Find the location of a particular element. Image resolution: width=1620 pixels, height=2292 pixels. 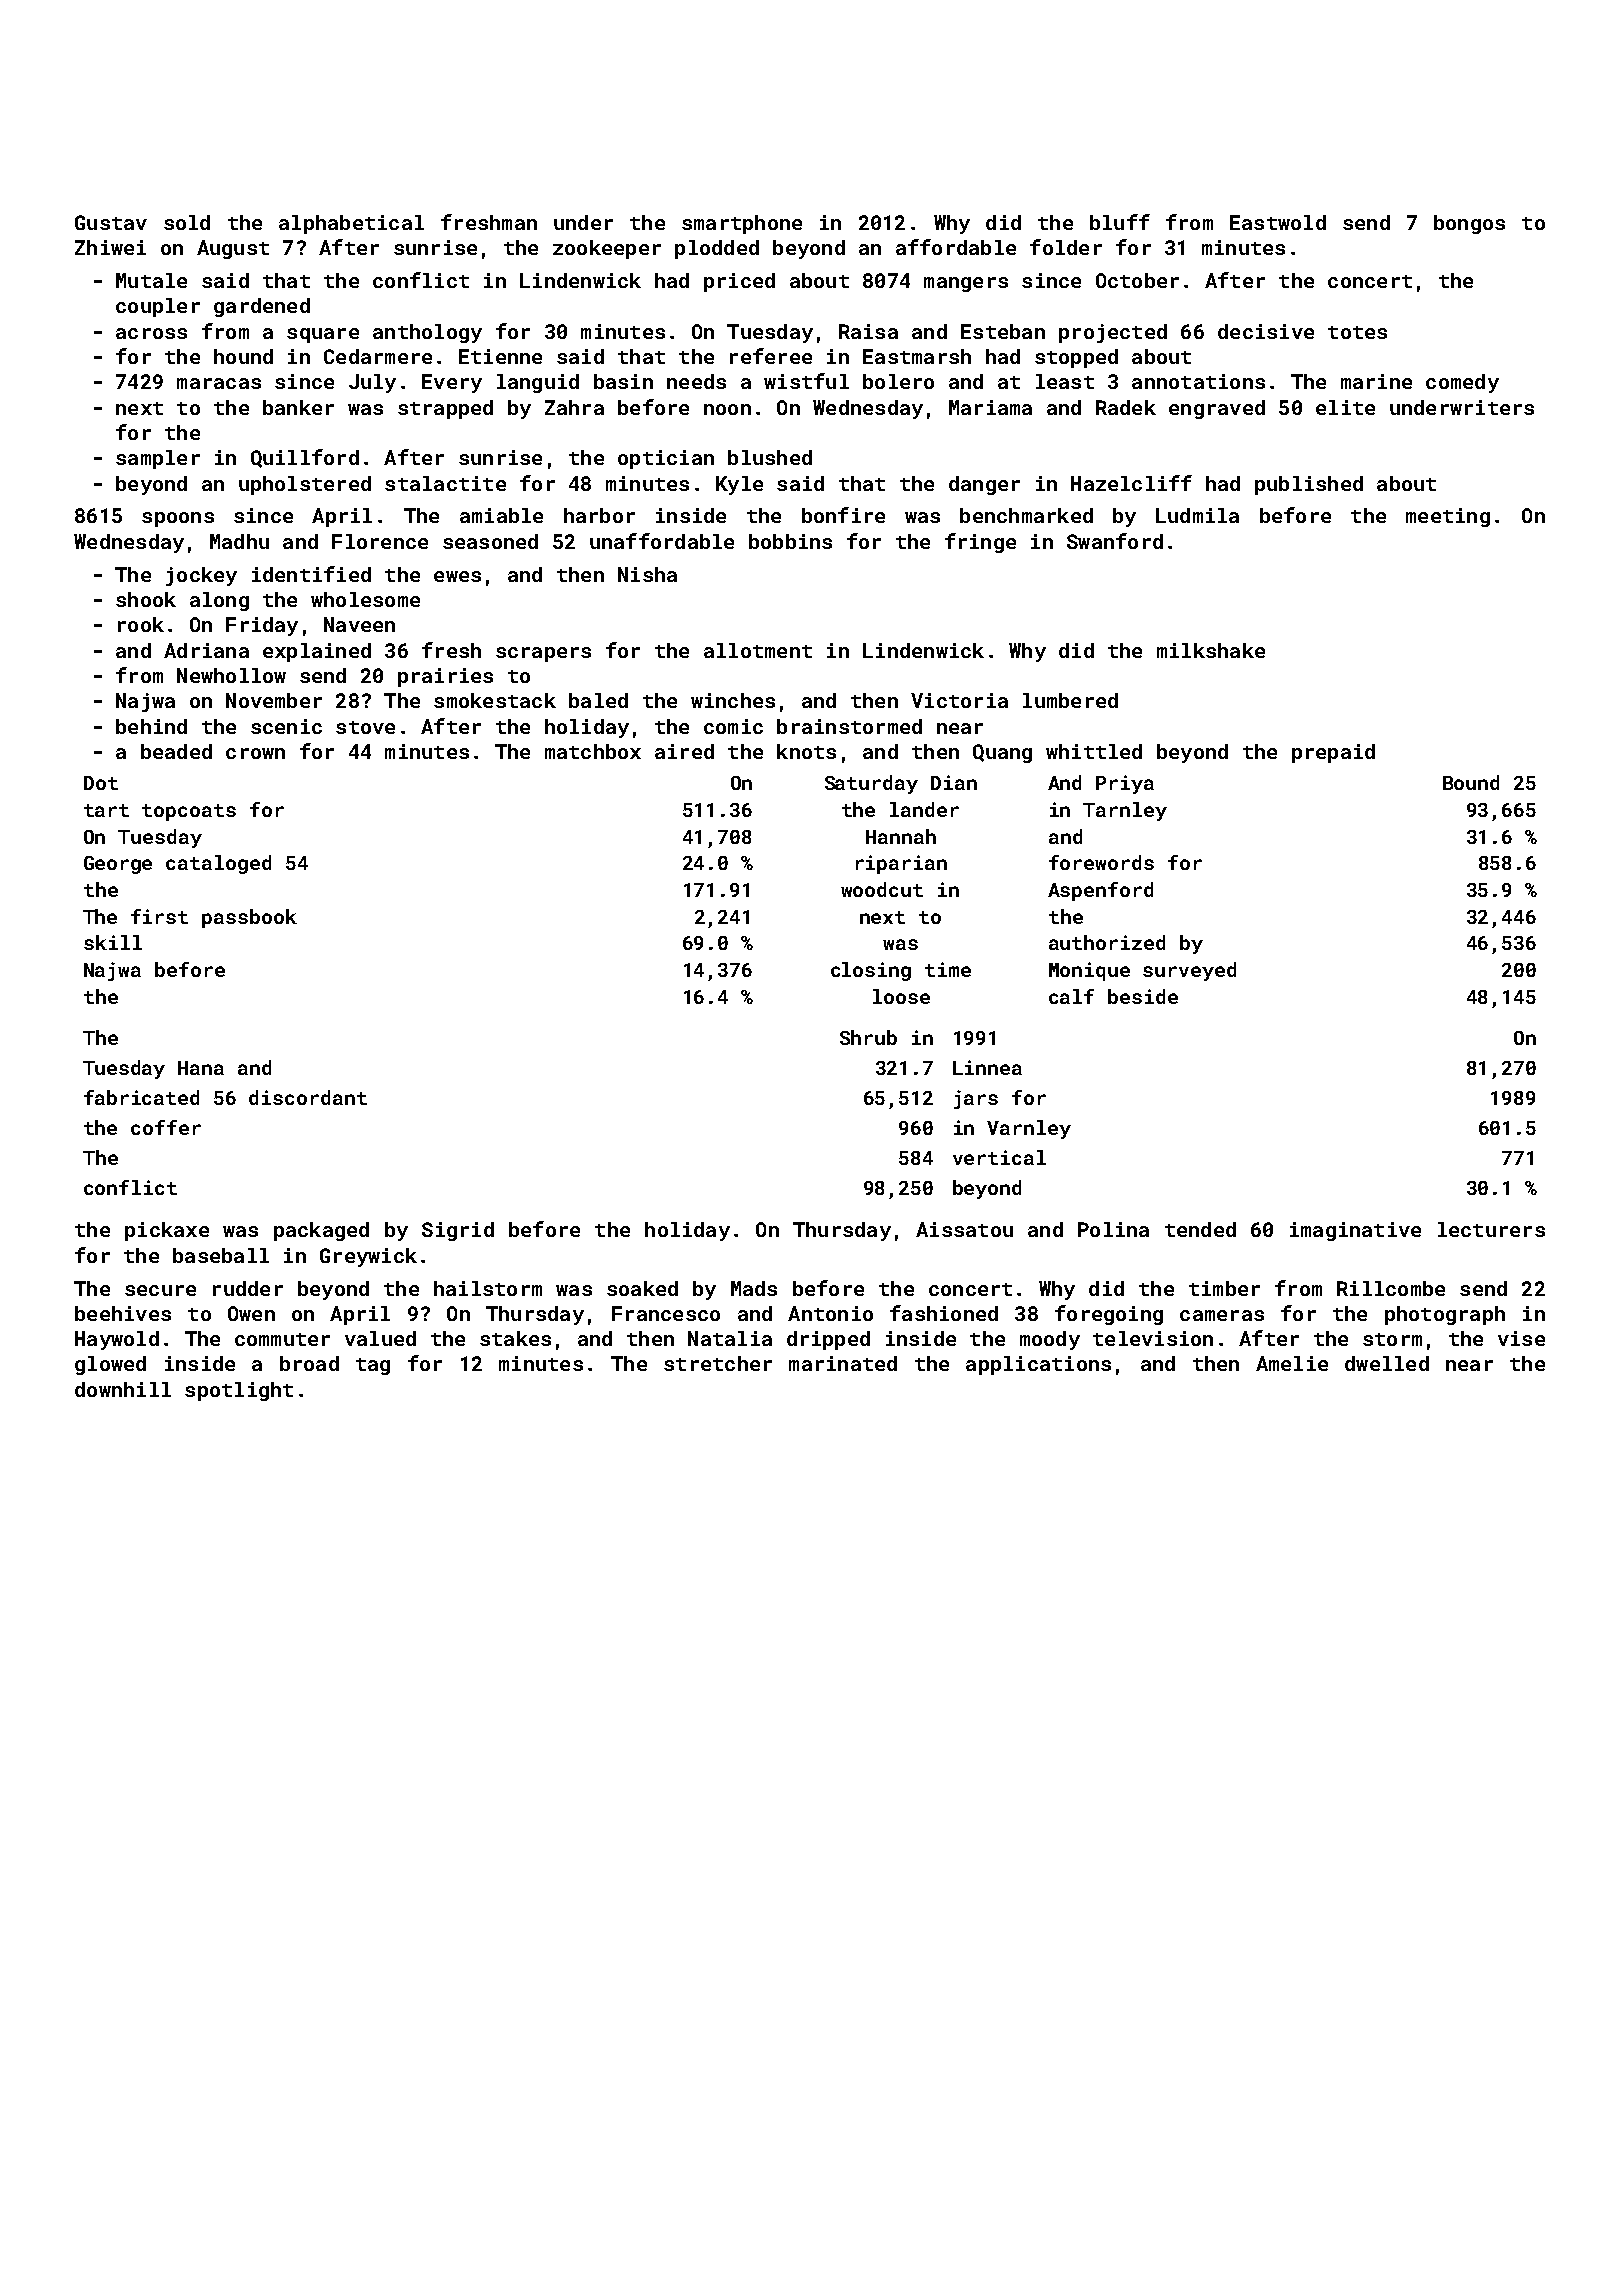

closing is located at coordinates (871, 971).
